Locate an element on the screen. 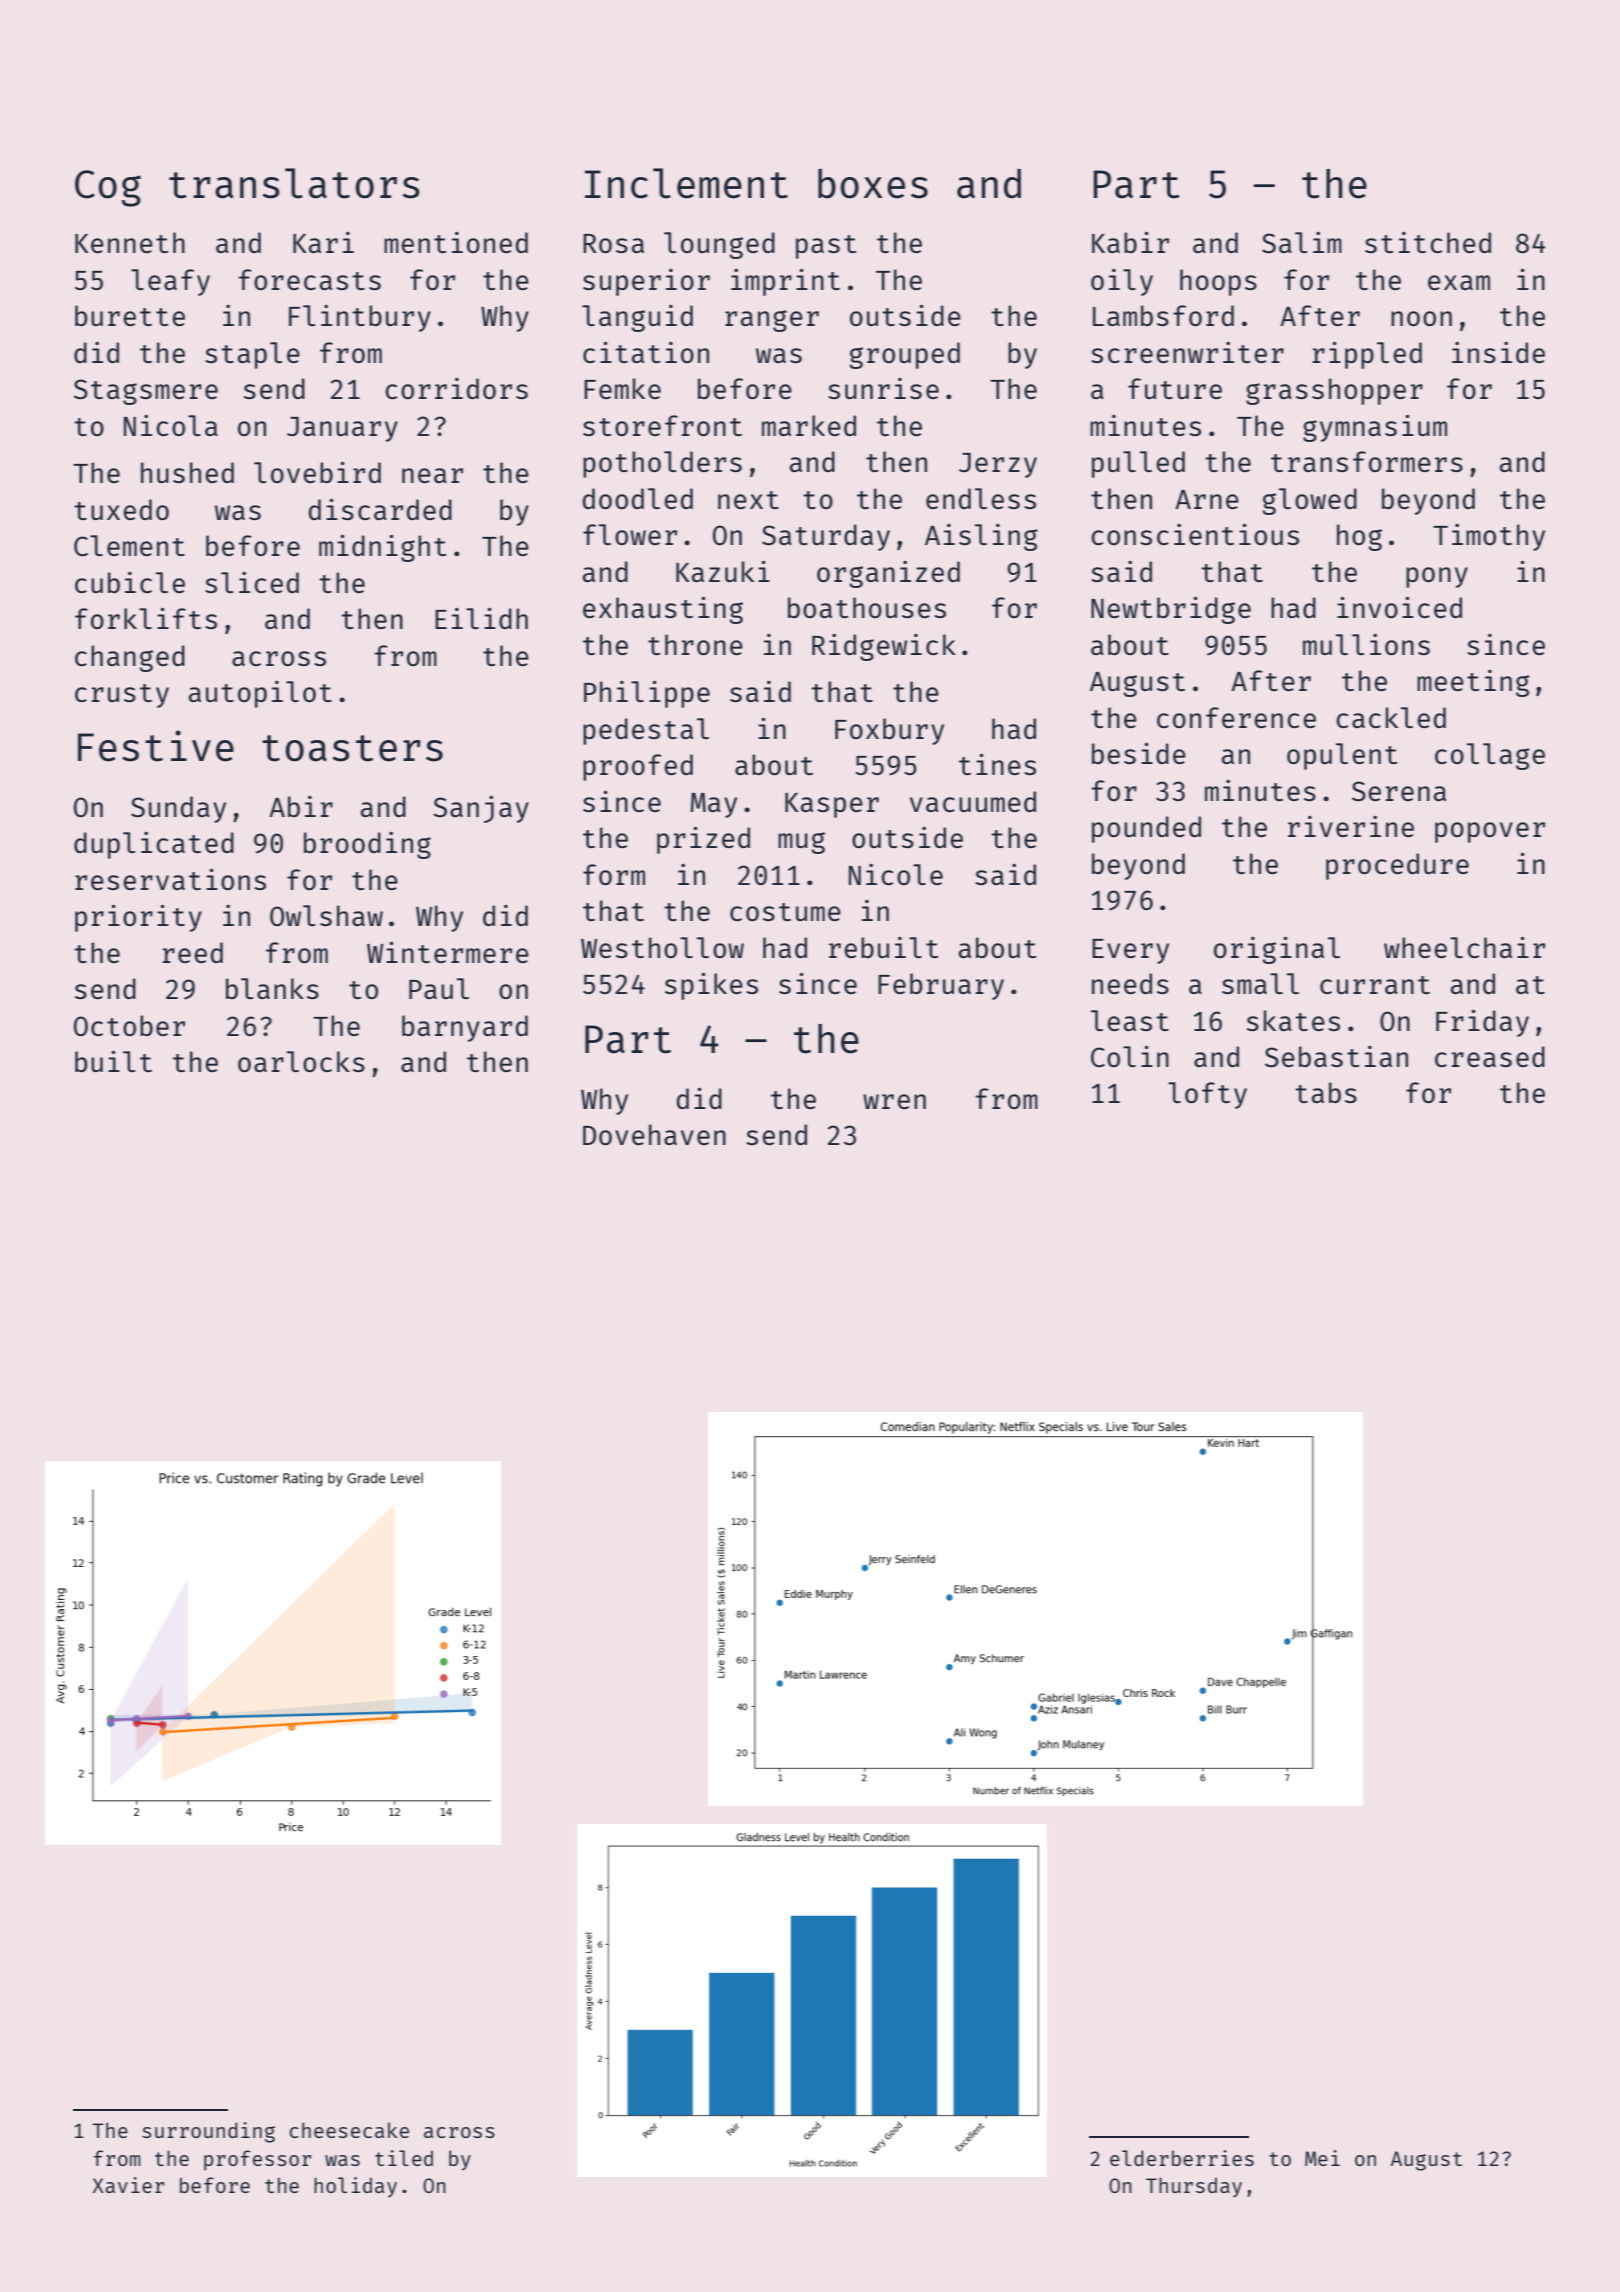  Rosa is located at coordinates (613, 243).
